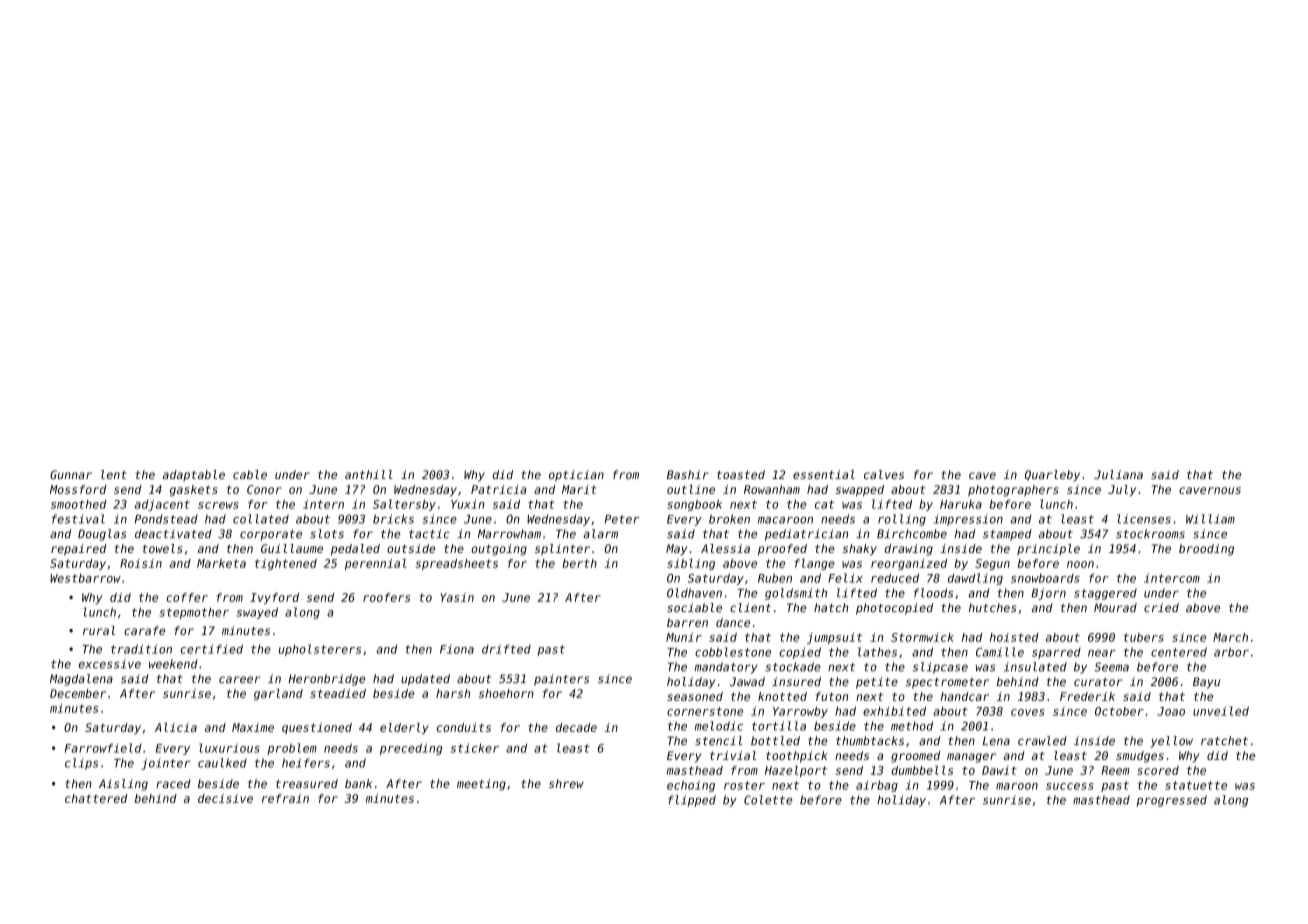 The height and width of the image is (924, 1308). Describe the element at coordinates (687, 622) in the image. I see `barren` at that location.
